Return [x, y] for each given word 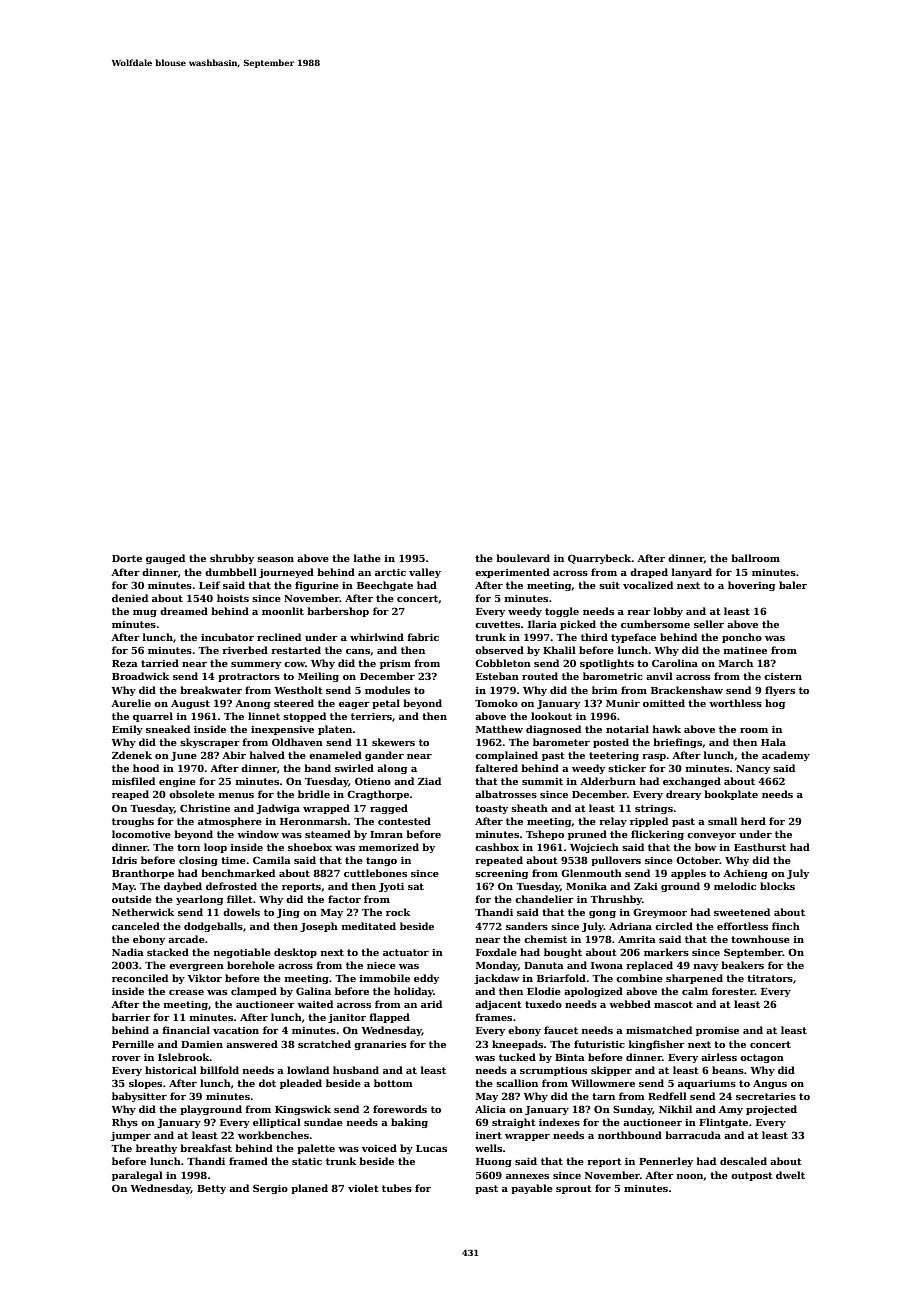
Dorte [127, 558]
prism [395, 664]
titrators [770, 978]
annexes [527, 1176]
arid [431, 1004]
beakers [742, 965]
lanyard [692, 573]
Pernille [133, 1044]
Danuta [544, 965]
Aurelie [131, 703]
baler [793, 585]
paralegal [137, 1176]
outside [132, 899]
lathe [367, 558]
